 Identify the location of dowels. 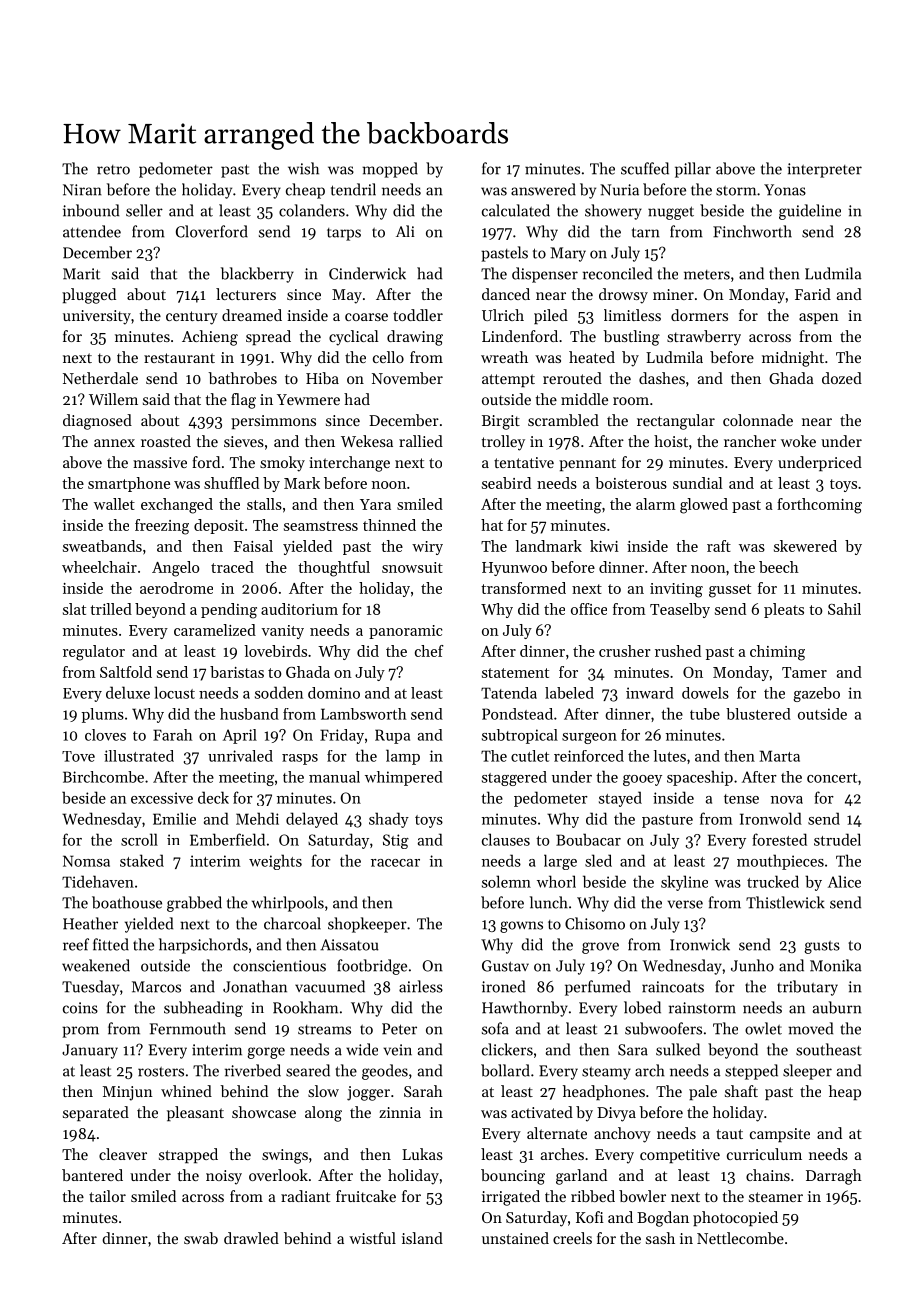
(705, 693).
